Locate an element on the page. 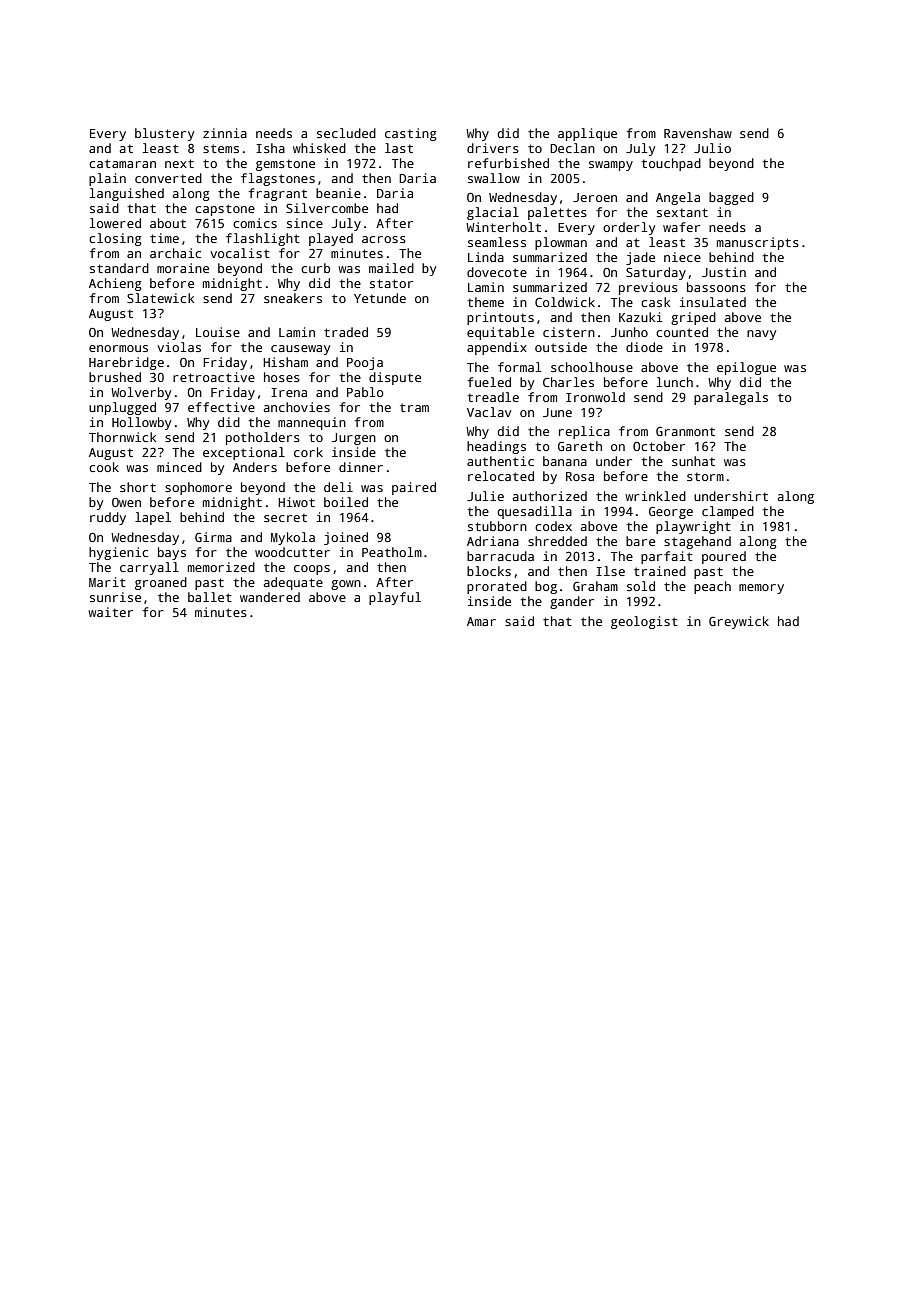 This page has width=908, height=1316. Owen is located at coordinates (126, 502).
